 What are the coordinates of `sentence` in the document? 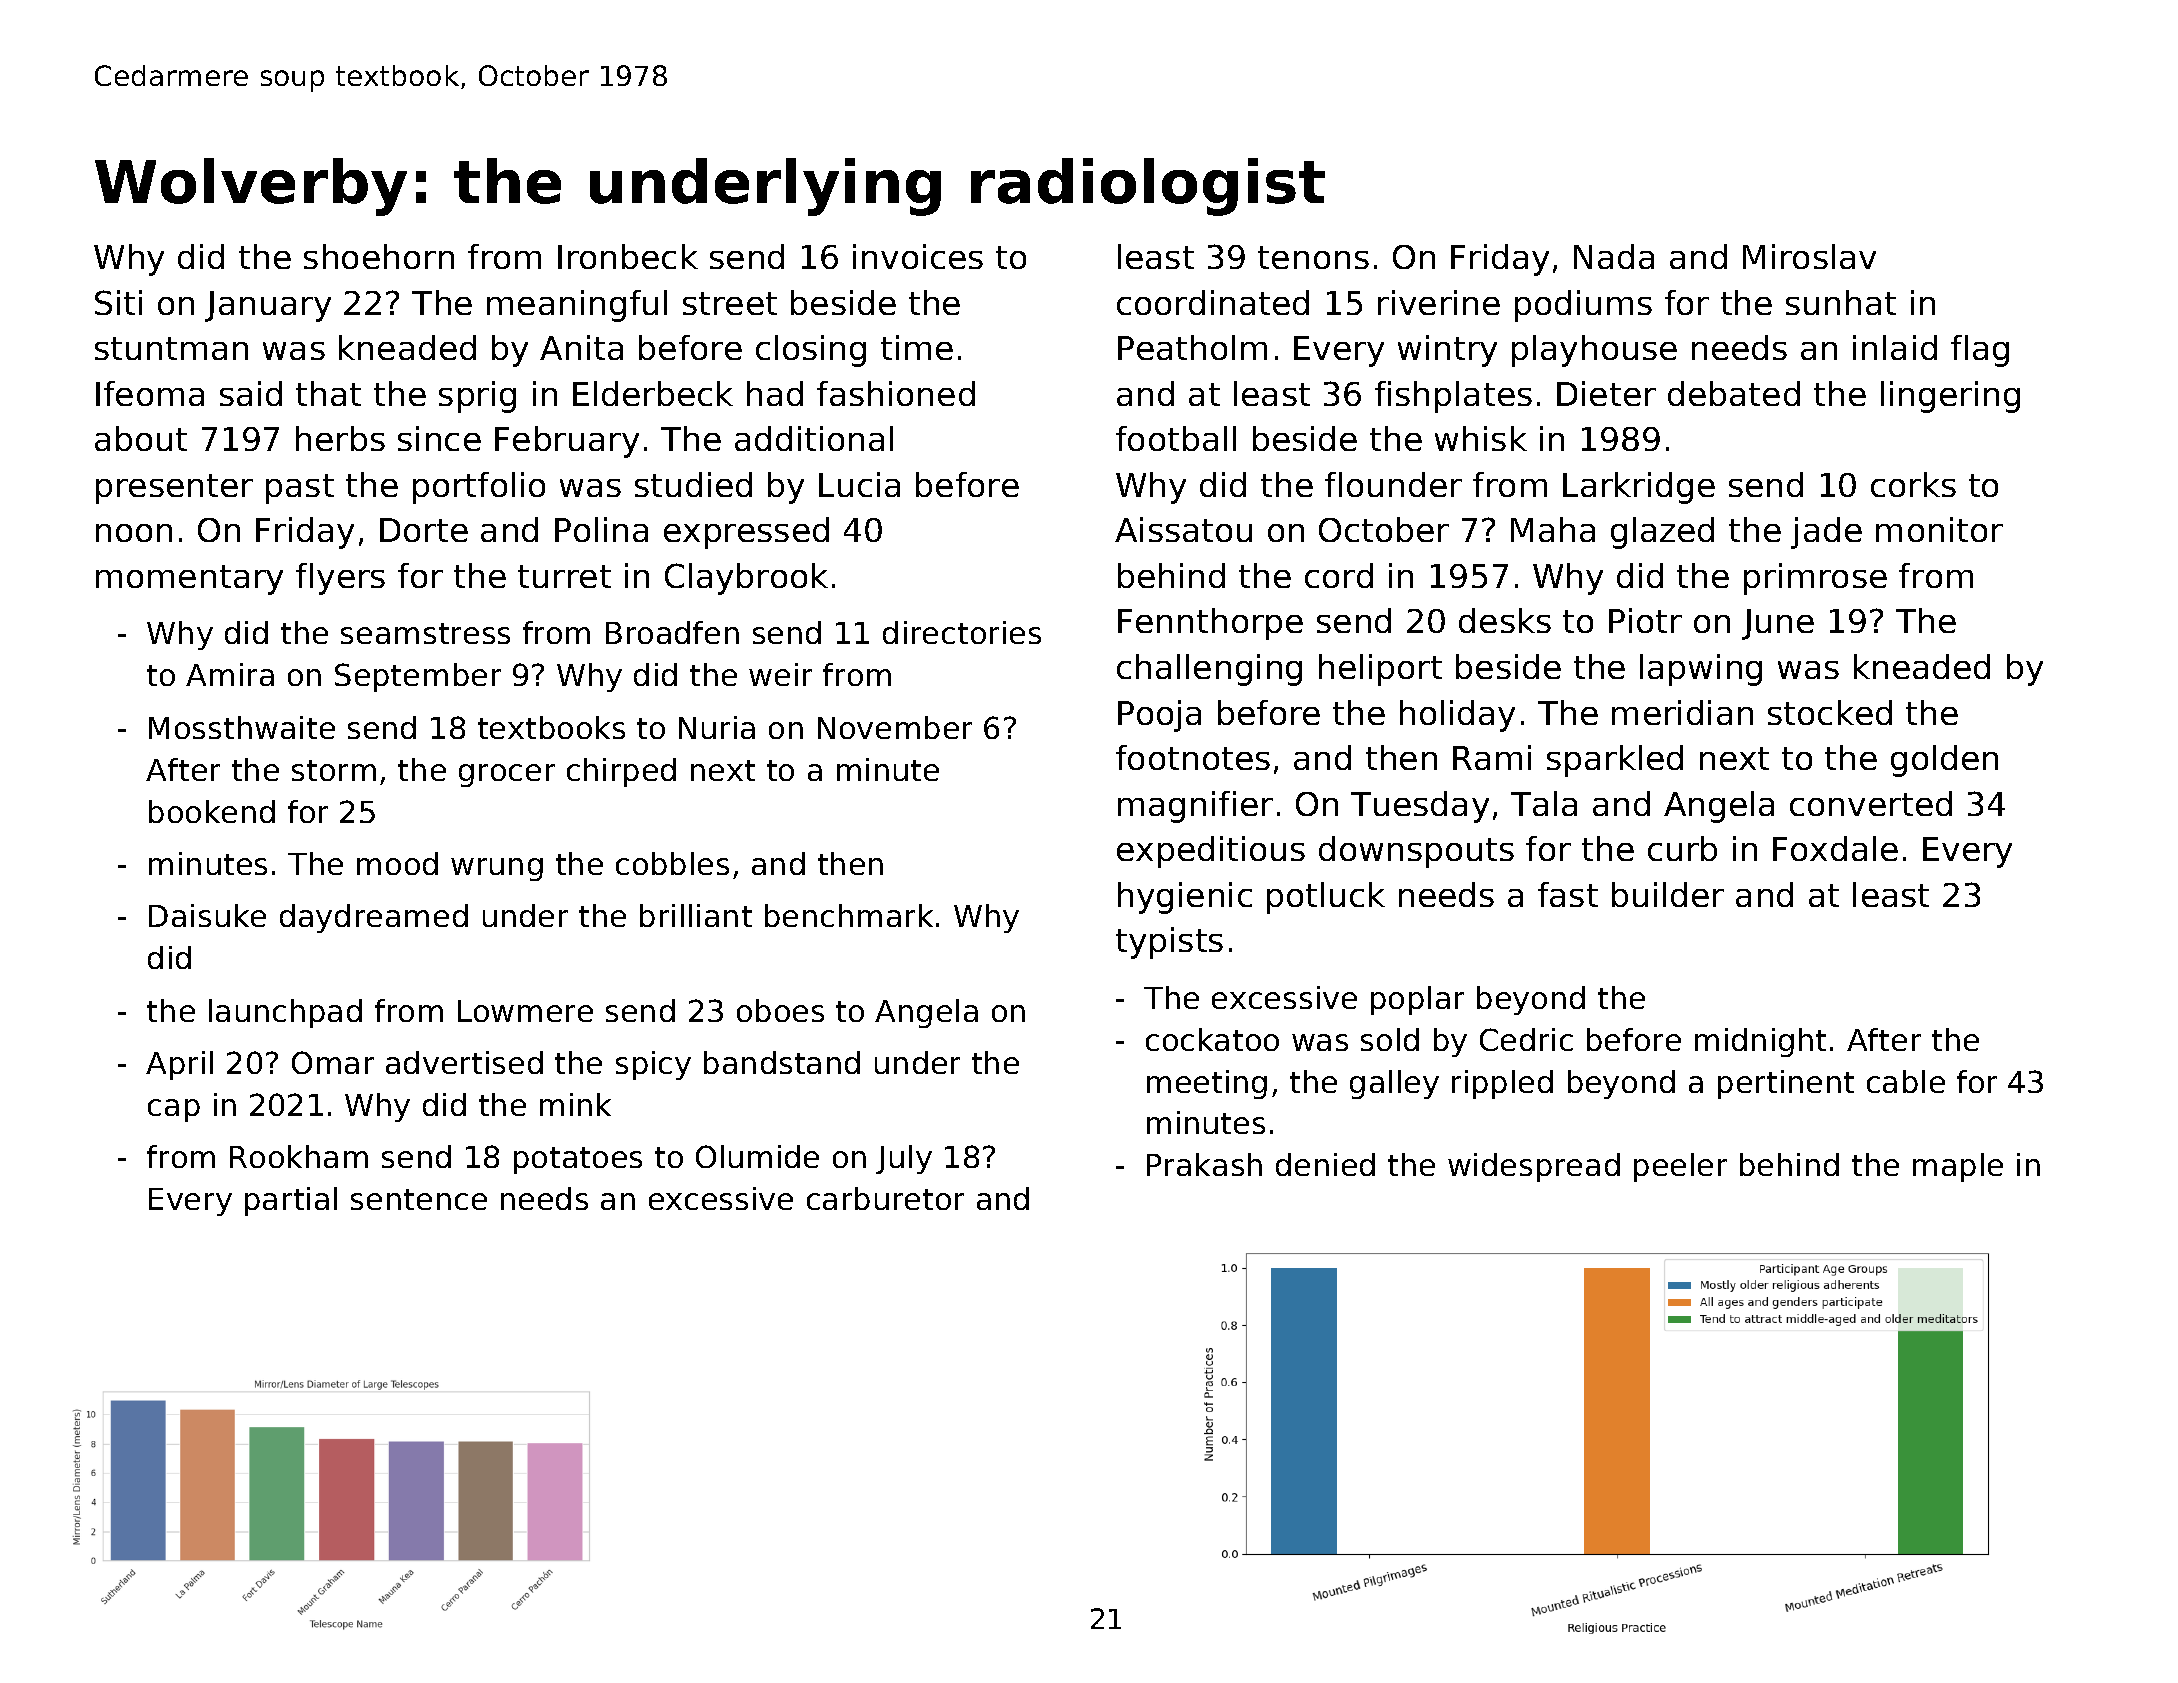 It's located at (419, 1199).
